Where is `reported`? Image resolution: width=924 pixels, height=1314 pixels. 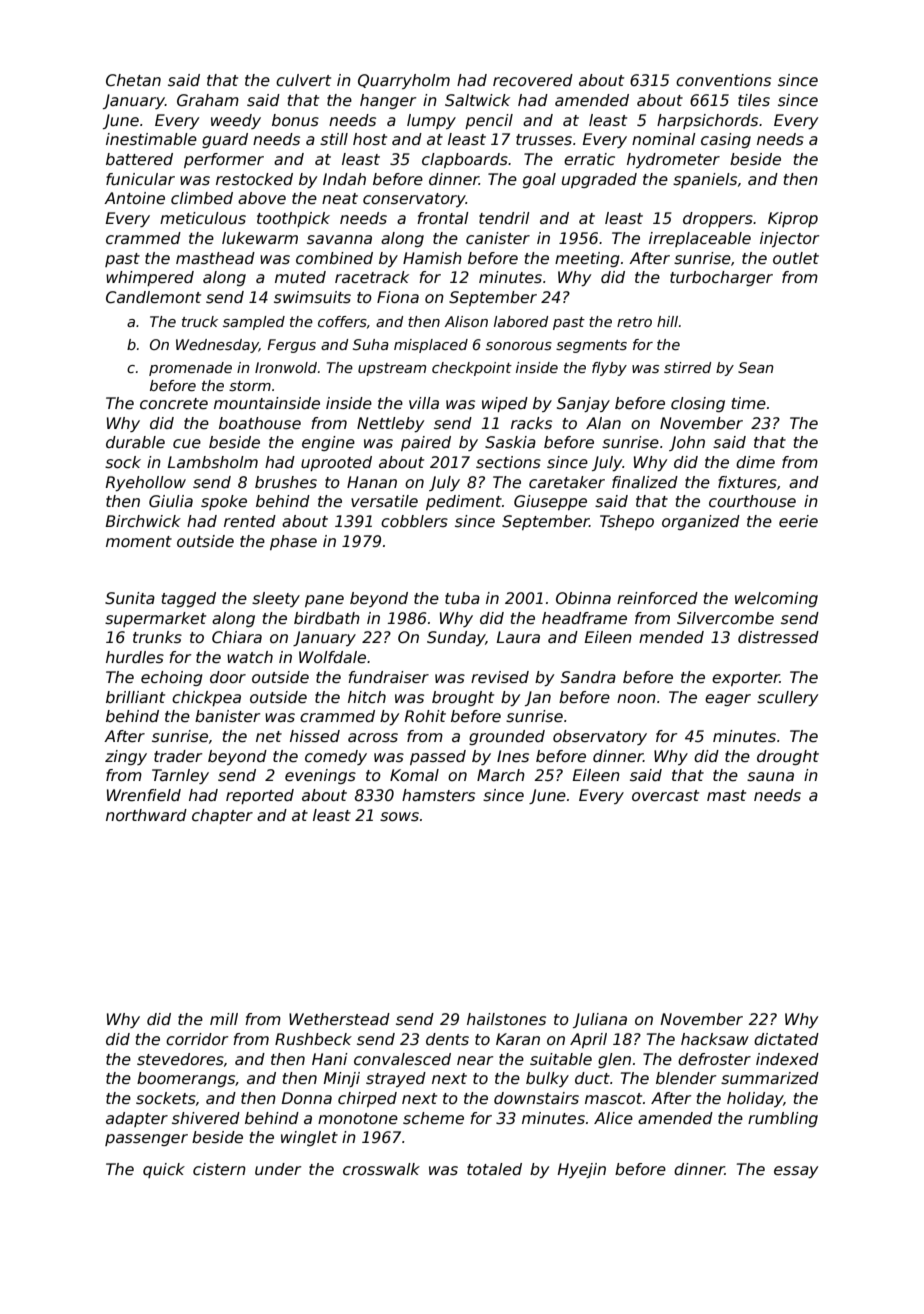
reported is located at coordinates (260, 796).
